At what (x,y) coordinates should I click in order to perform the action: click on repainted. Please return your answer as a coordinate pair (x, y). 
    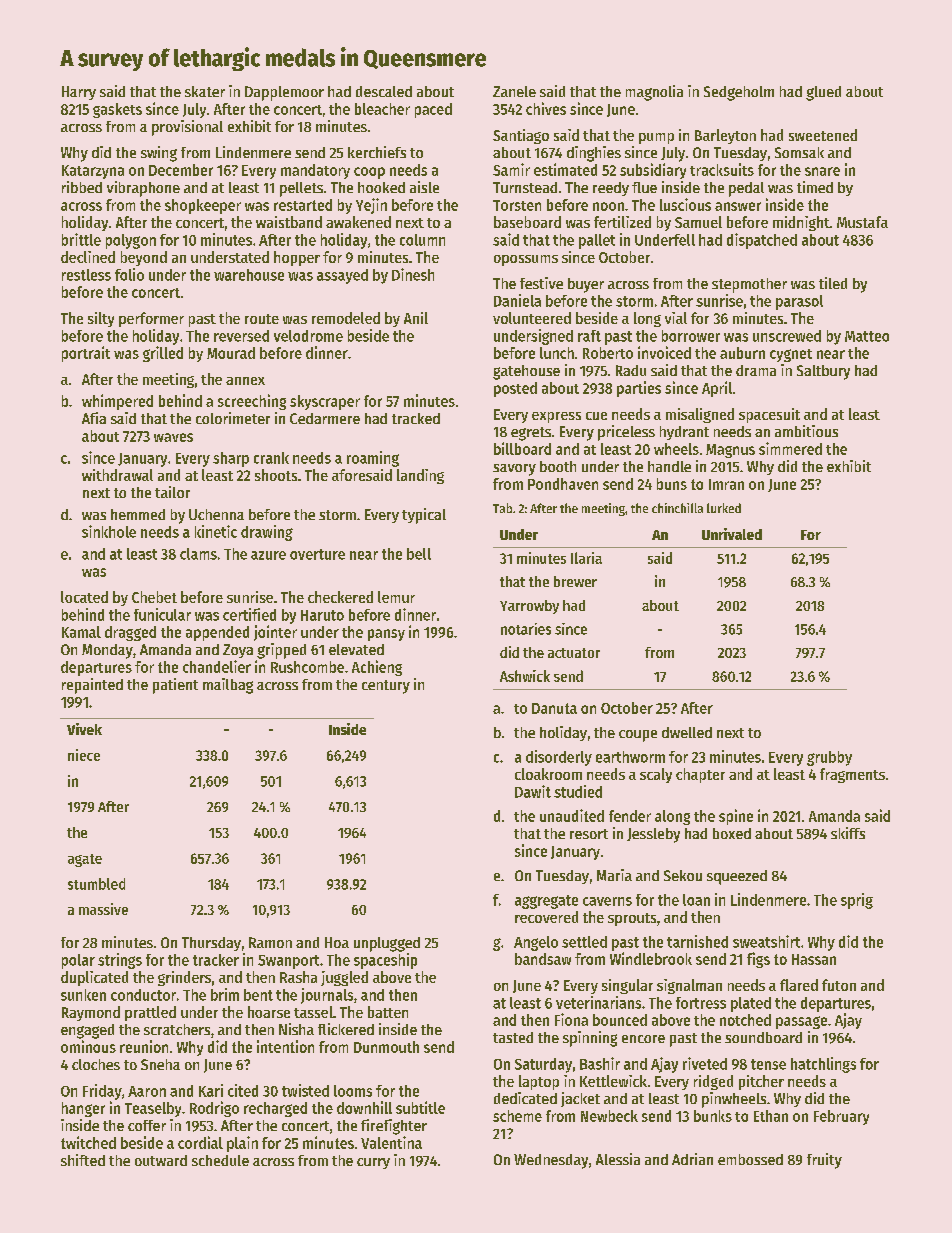
    Looking at the image, I should click on (92, 686).
